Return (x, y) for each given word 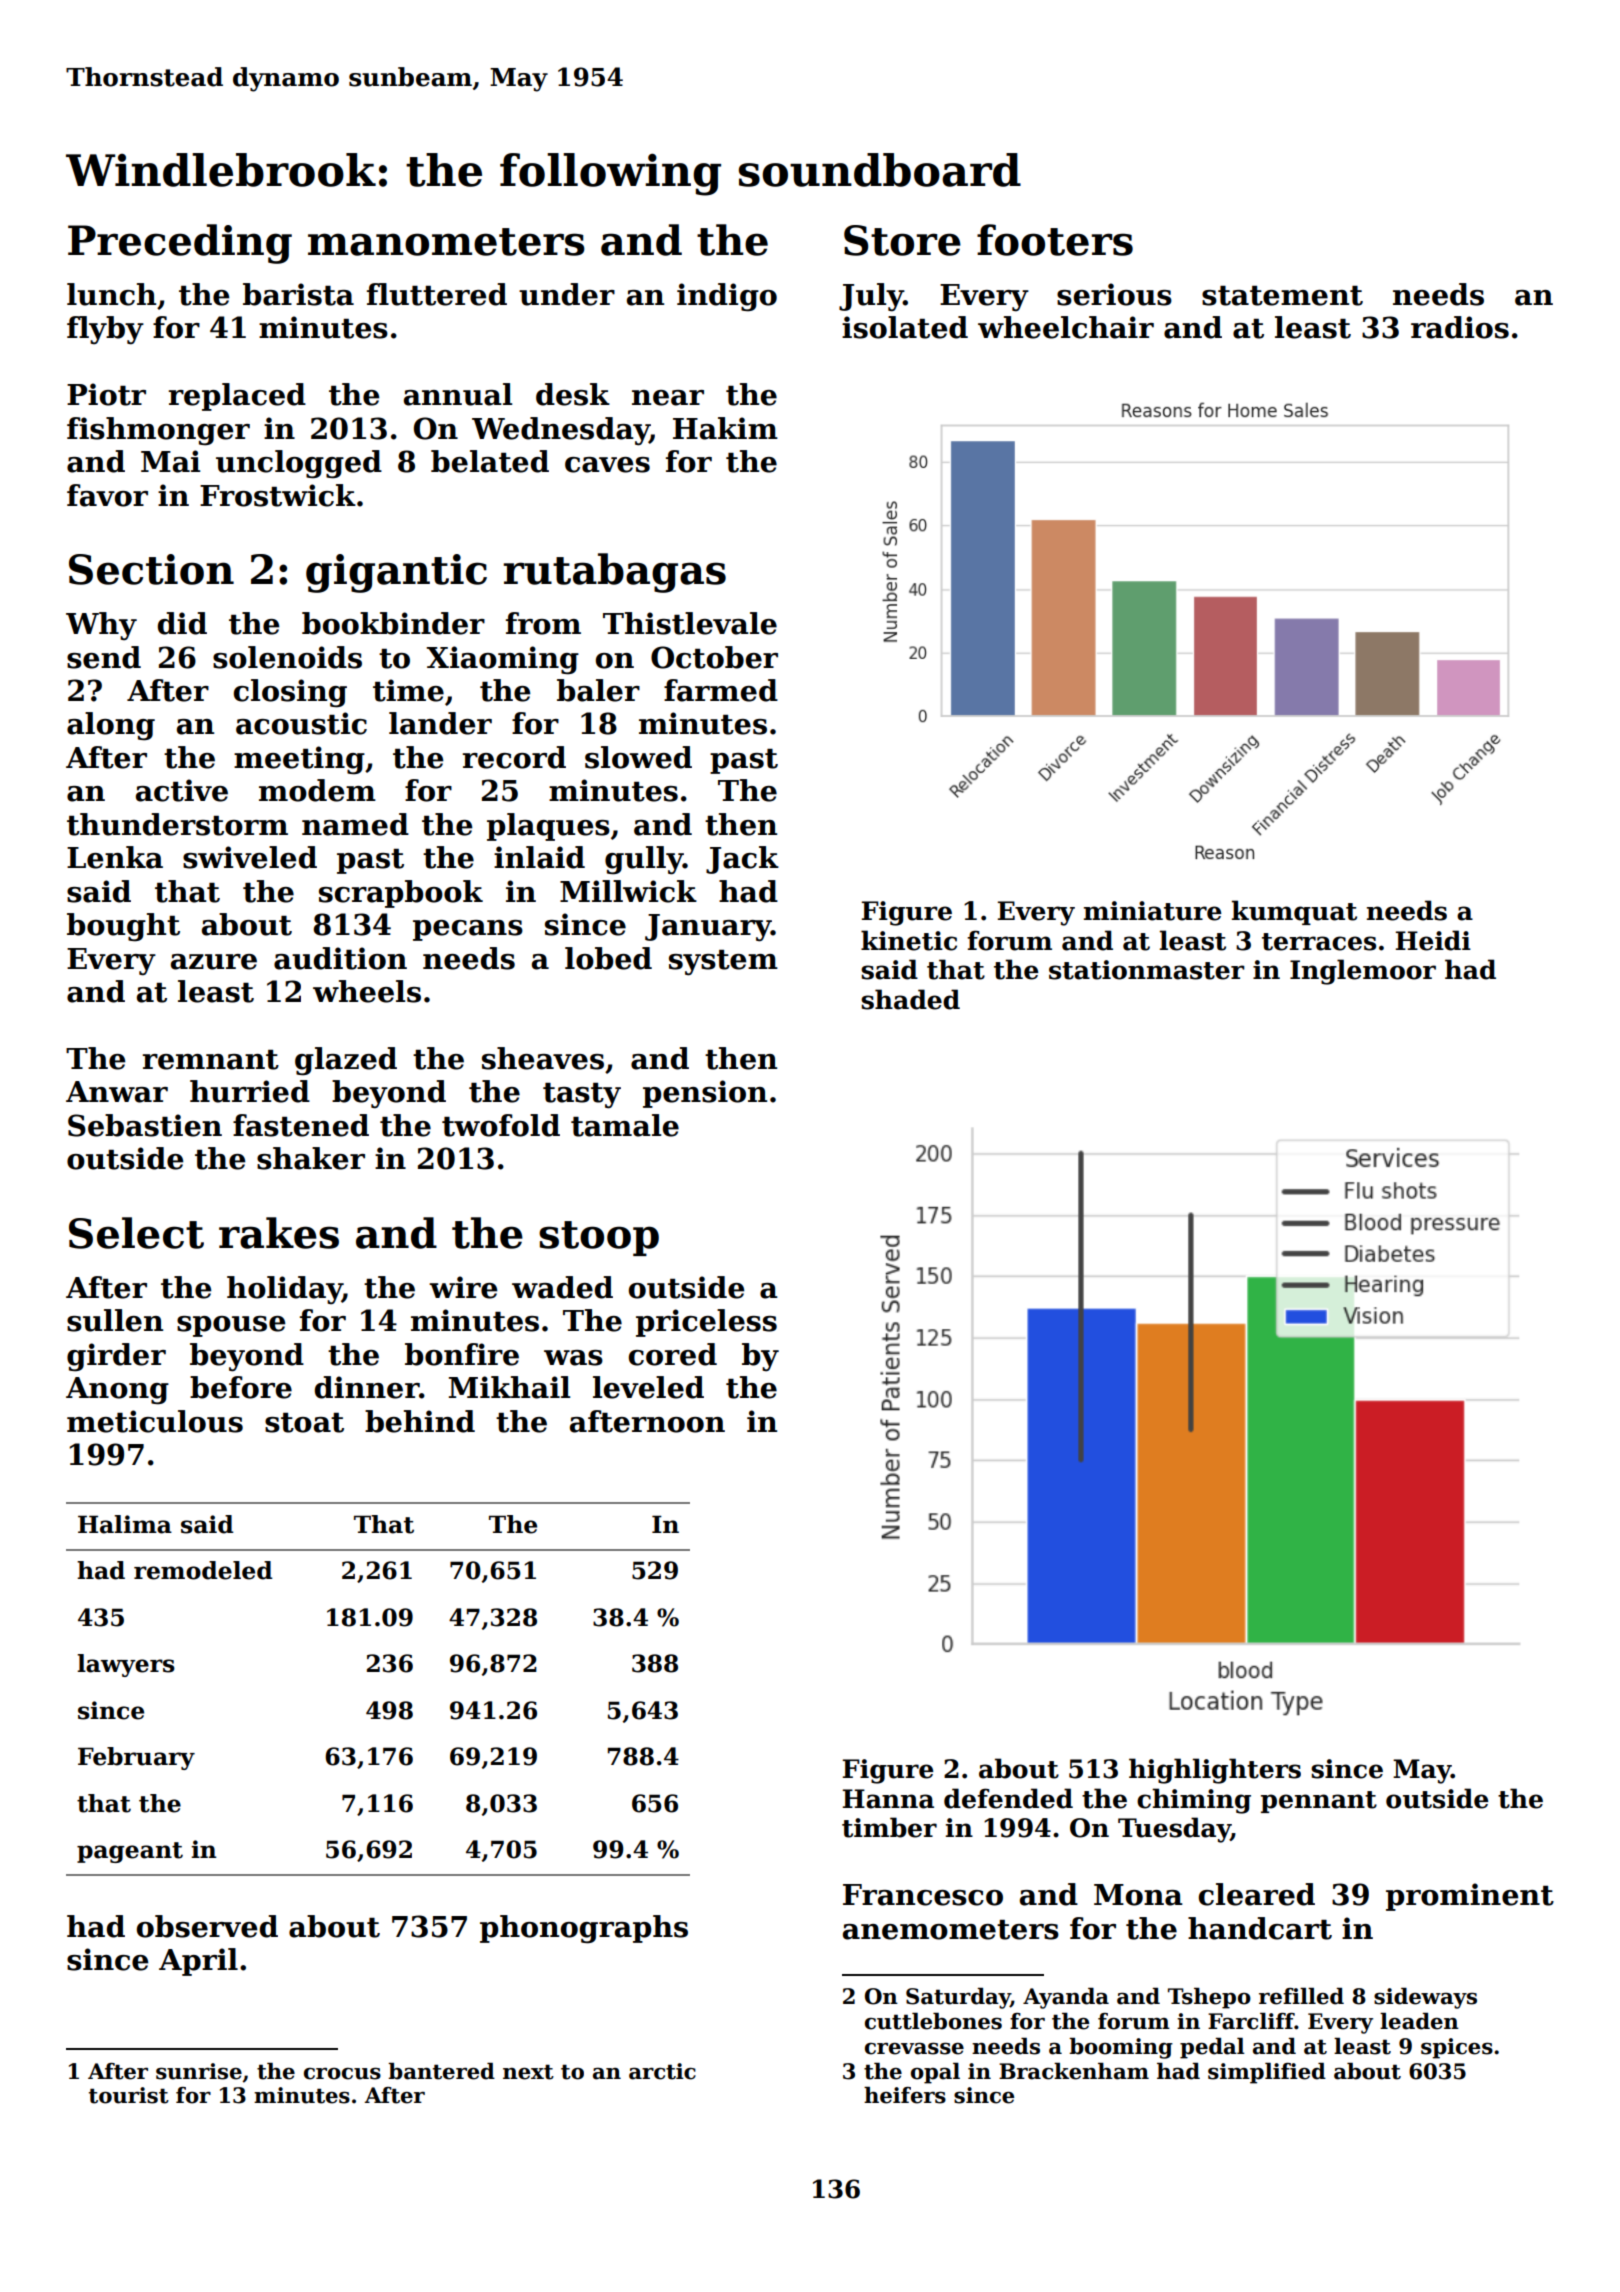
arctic (662, 2071)
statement (1282, 296)
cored (673, 1354)
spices (1457, 2048)
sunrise (199, 2071)
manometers (446, 242)
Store (902, 240)
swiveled (250, 857)
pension (705, 1094)
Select (136, 1233)
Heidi (1433, 940)
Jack (742, 860)
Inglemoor (1363, 972)
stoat (304, 1423)
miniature (1152, 911)
